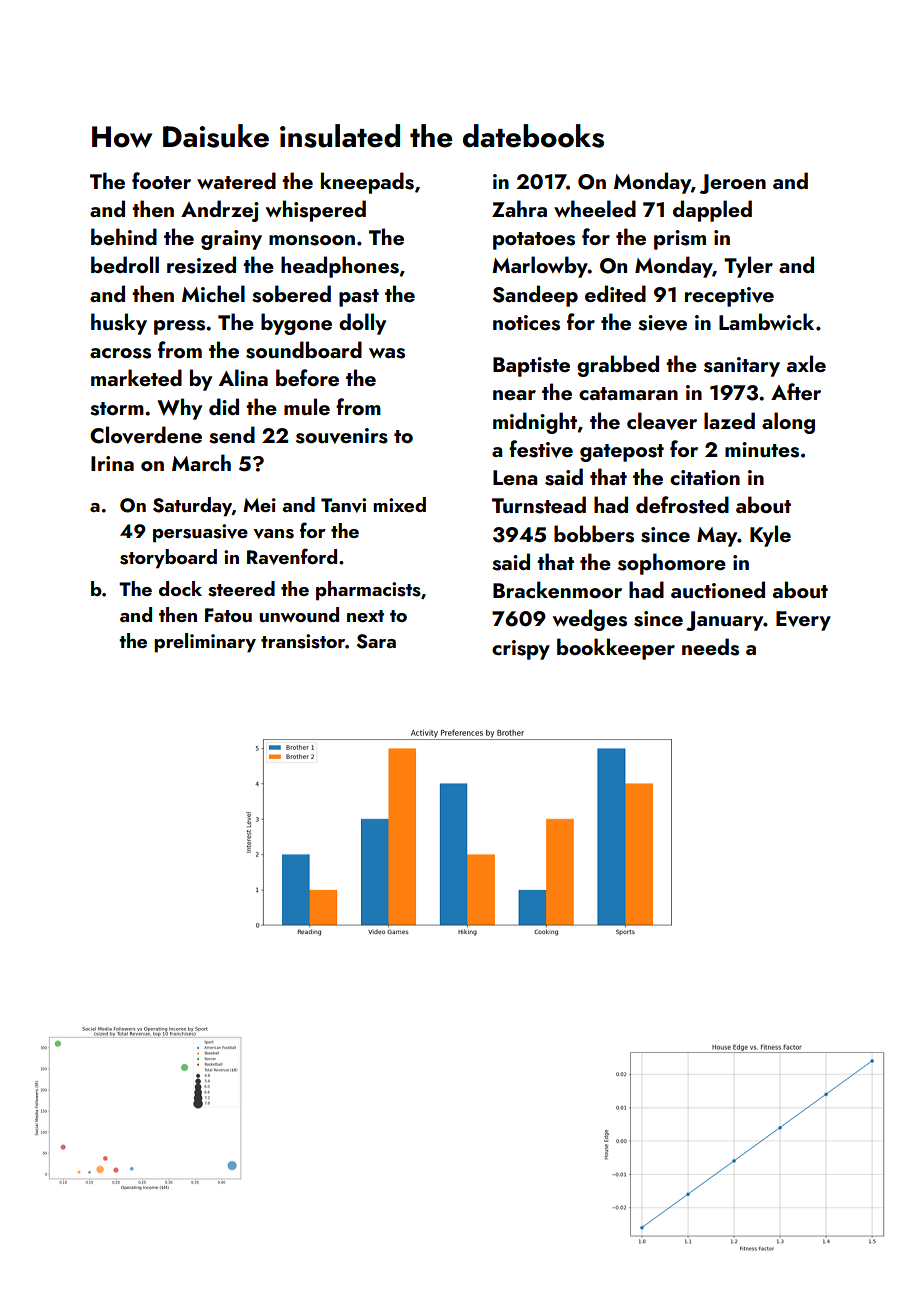  I want to click on watered, so click(236, 180).
